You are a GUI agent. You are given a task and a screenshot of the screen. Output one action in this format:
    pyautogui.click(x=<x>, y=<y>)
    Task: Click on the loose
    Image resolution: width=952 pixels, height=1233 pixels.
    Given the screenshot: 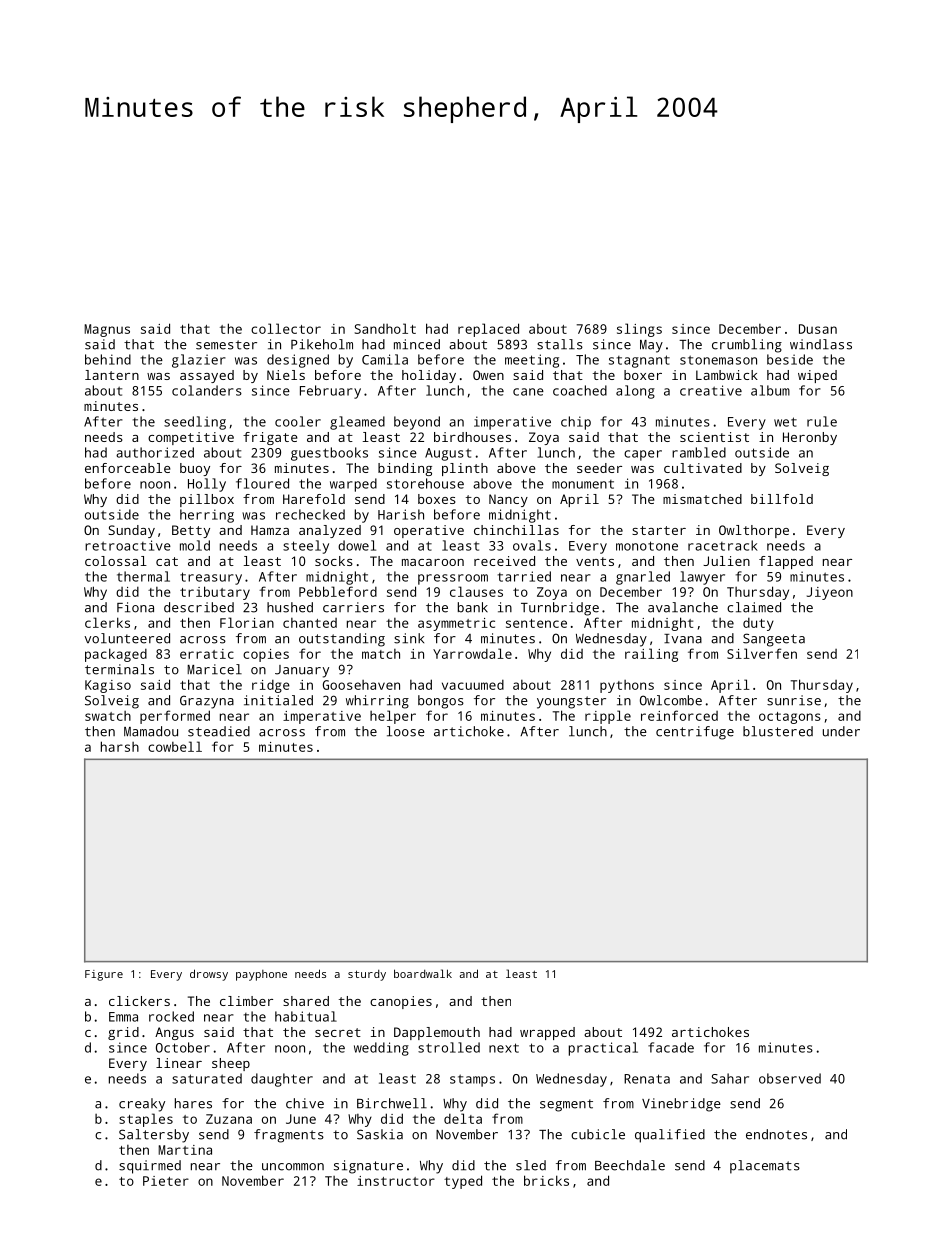 What is the action you would take?
    pyautogui.click(x=406, y=731)
